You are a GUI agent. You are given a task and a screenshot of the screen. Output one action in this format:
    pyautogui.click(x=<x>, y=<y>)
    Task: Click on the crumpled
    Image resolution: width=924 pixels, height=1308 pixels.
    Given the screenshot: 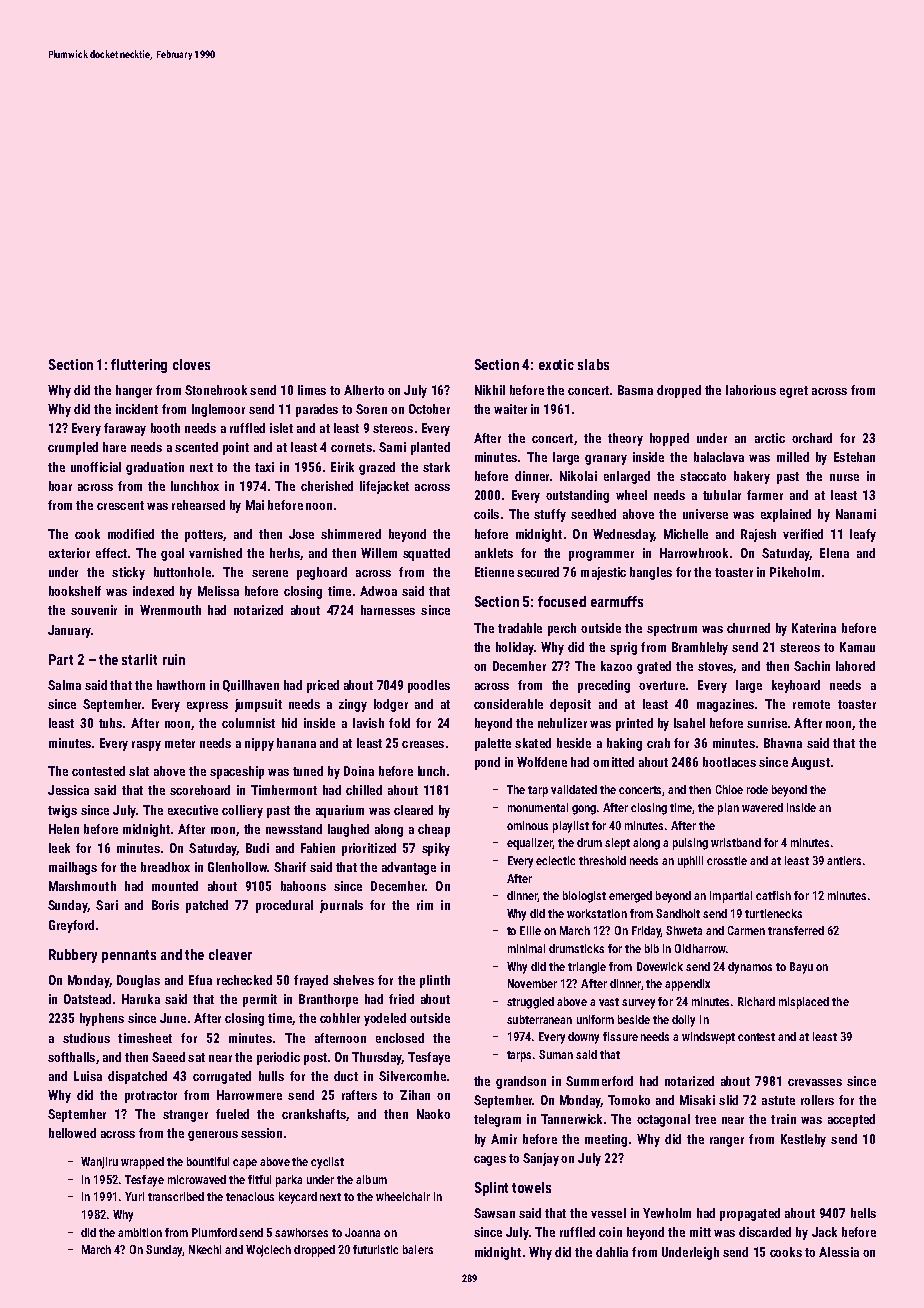 What is the action you would take?
    pyautogui.click(x=73, y=448)
